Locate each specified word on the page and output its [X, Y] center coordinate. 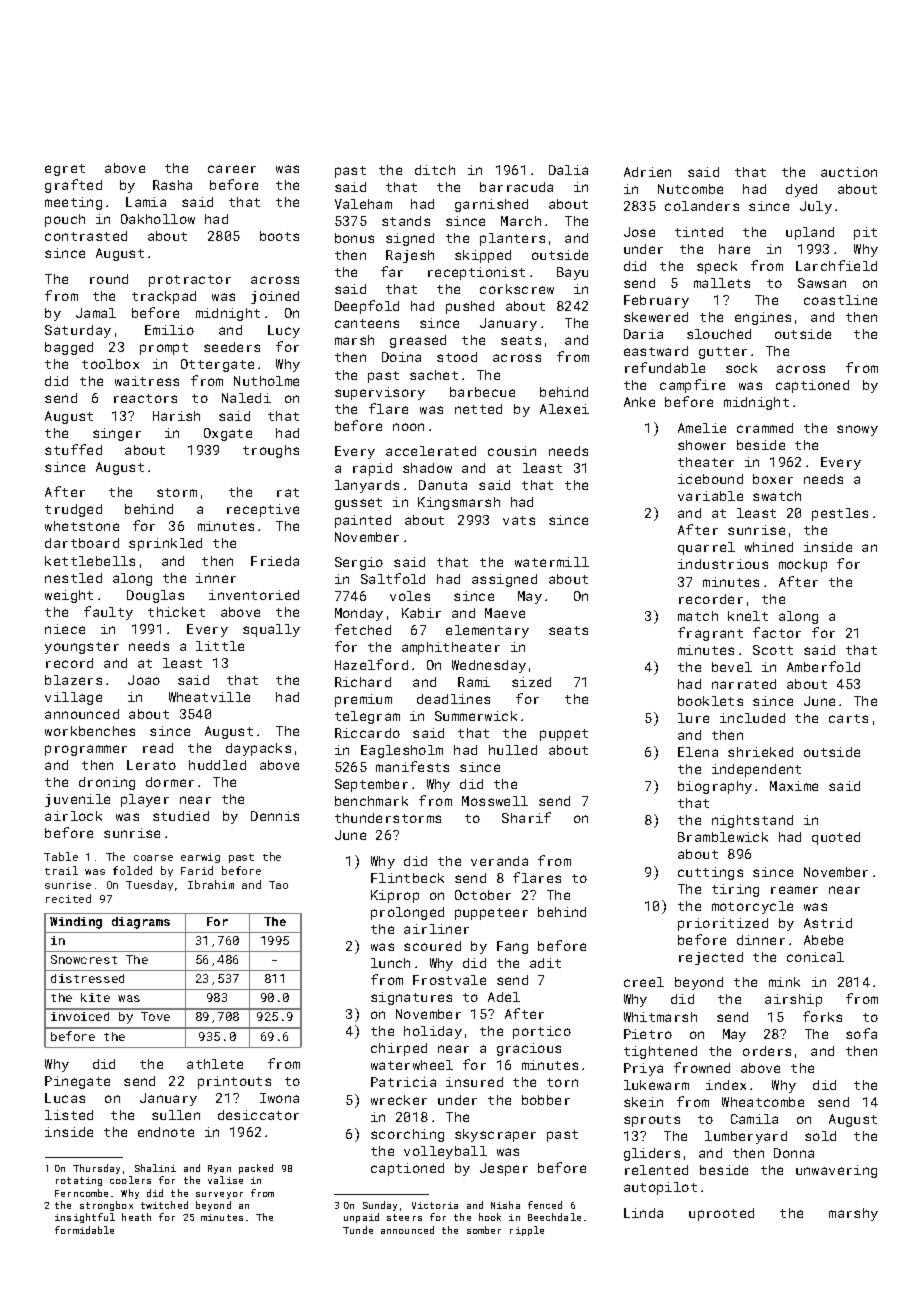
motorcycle [752, 907]
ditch [435, 170]
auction [849, 172]
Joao [144, 680]
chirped [399, 1049]
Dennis [275, 816]
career [232, 169]
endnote [166, 1132]
